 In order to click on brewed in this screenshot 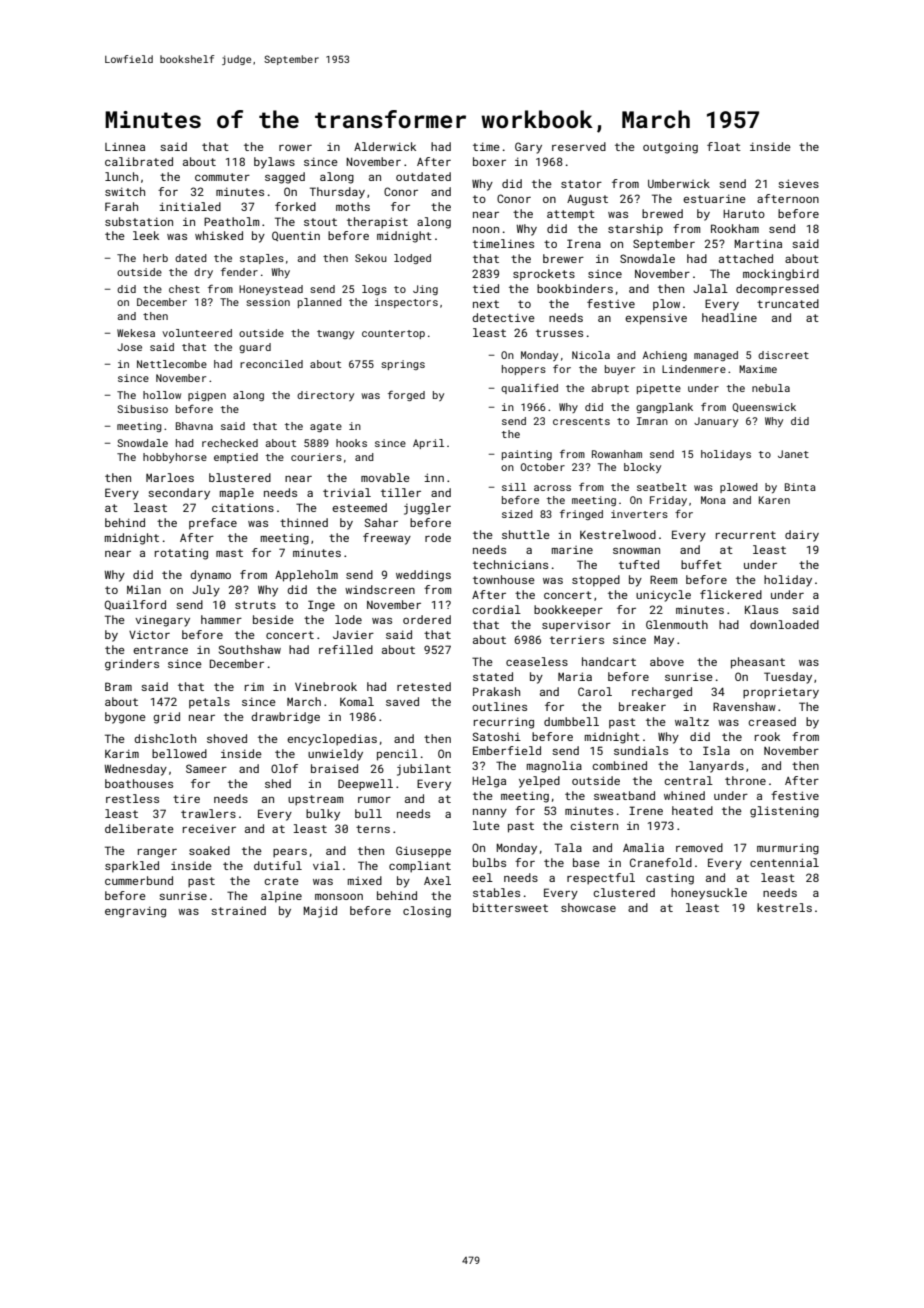, I will do `click(662, 213)`.
